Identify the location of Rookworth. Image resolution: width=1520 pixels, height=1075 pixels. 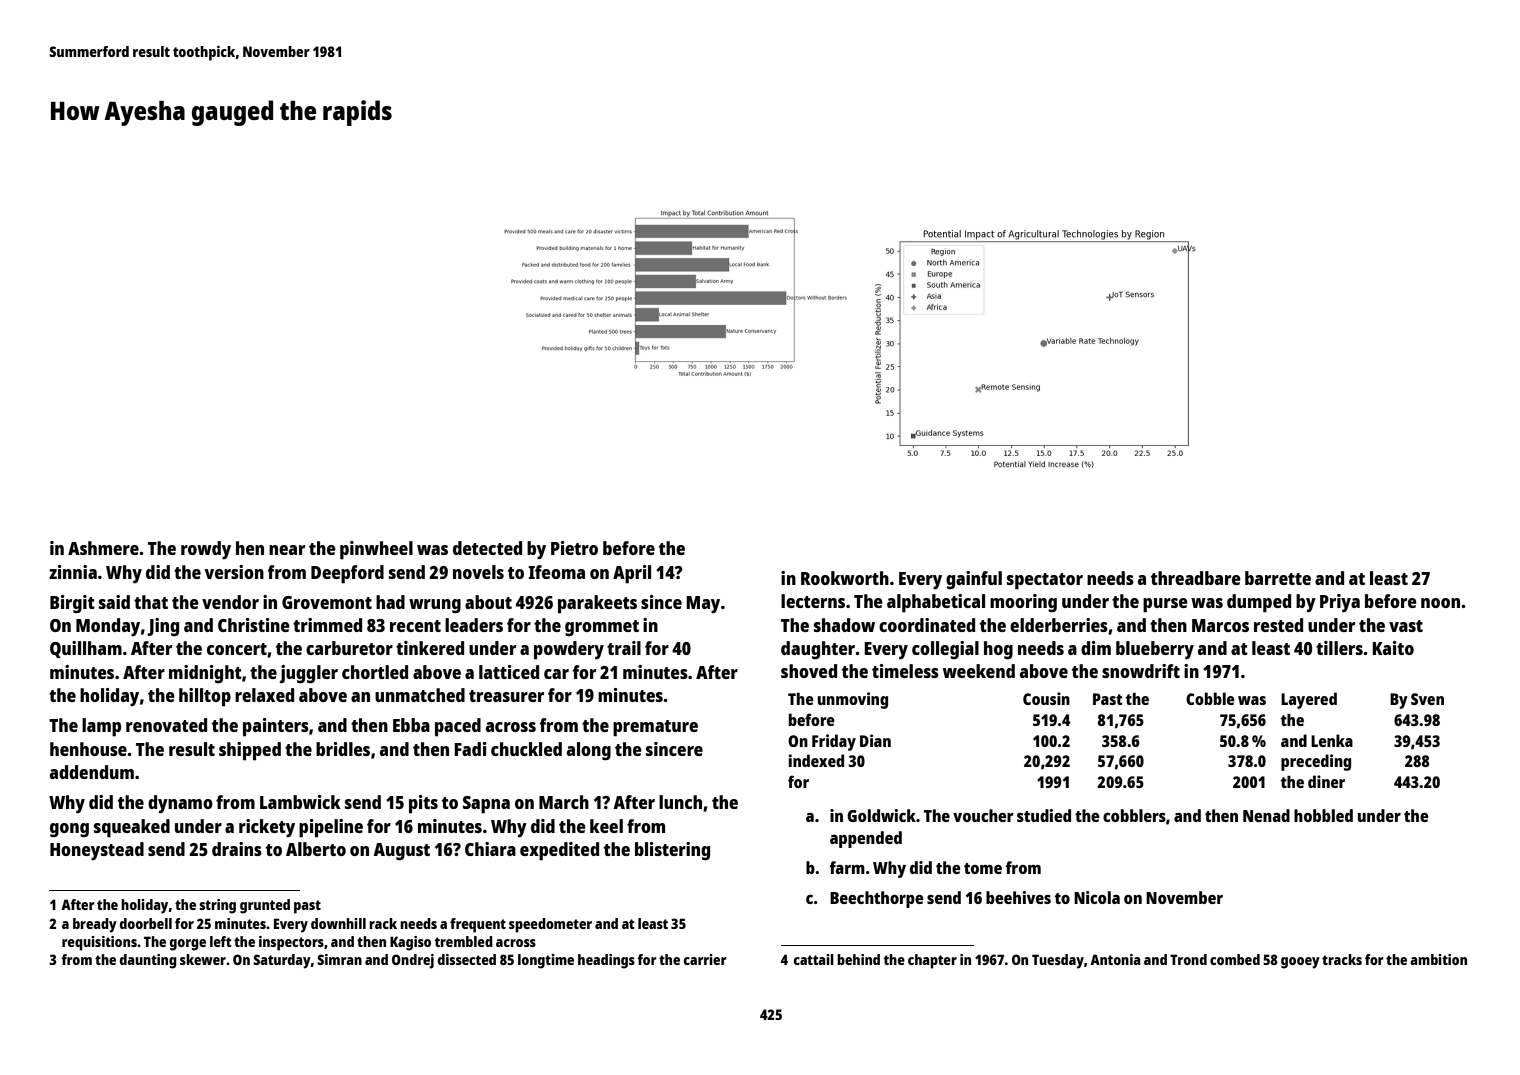
(845, 578).
